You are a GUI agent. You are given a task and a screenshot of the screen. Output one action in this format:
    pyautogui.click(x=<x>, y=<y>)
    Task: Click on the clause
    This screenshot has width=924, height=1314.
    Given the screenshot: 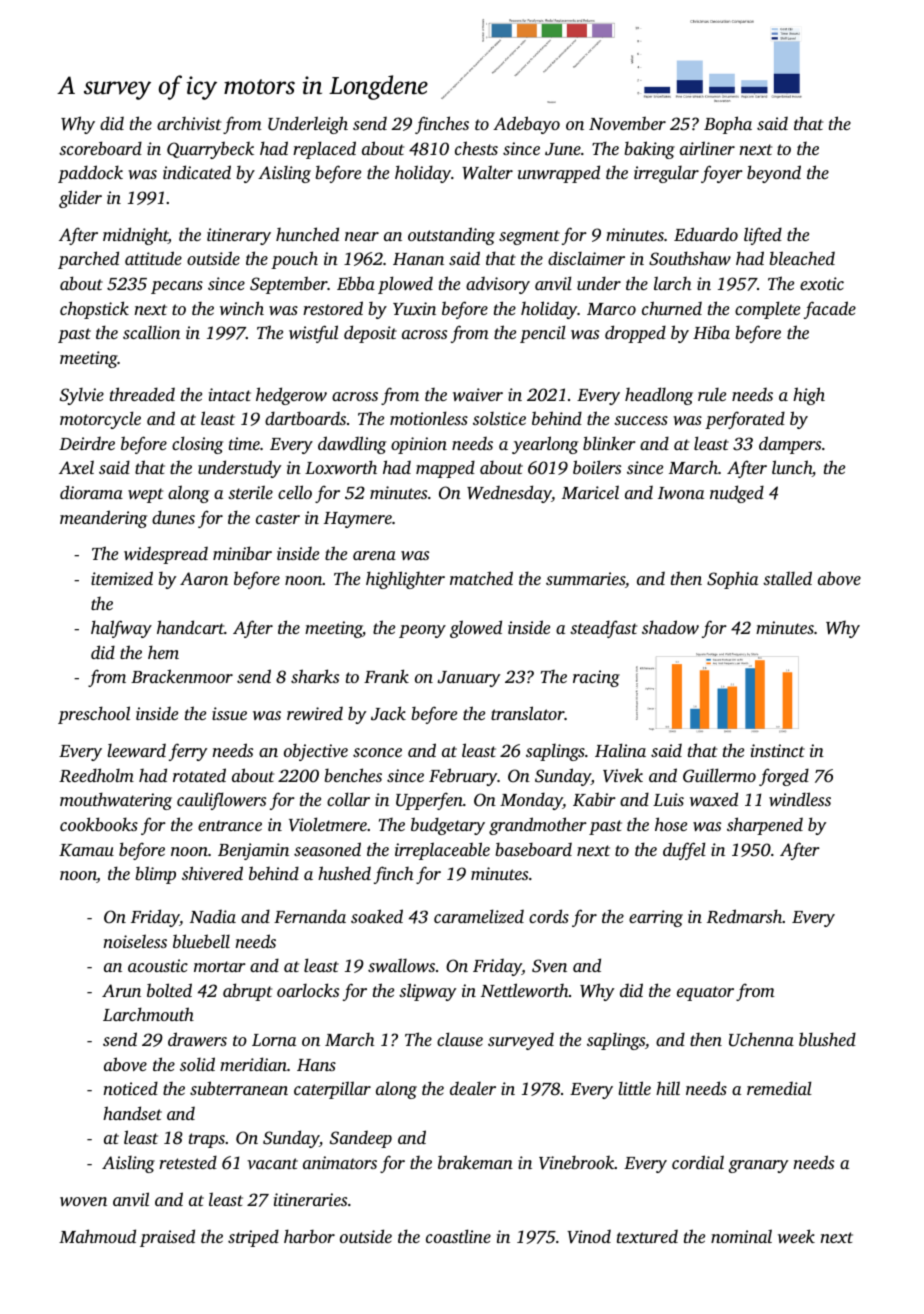 What is the action you would take?
    pyautogui.click(x=460, y=1039)
